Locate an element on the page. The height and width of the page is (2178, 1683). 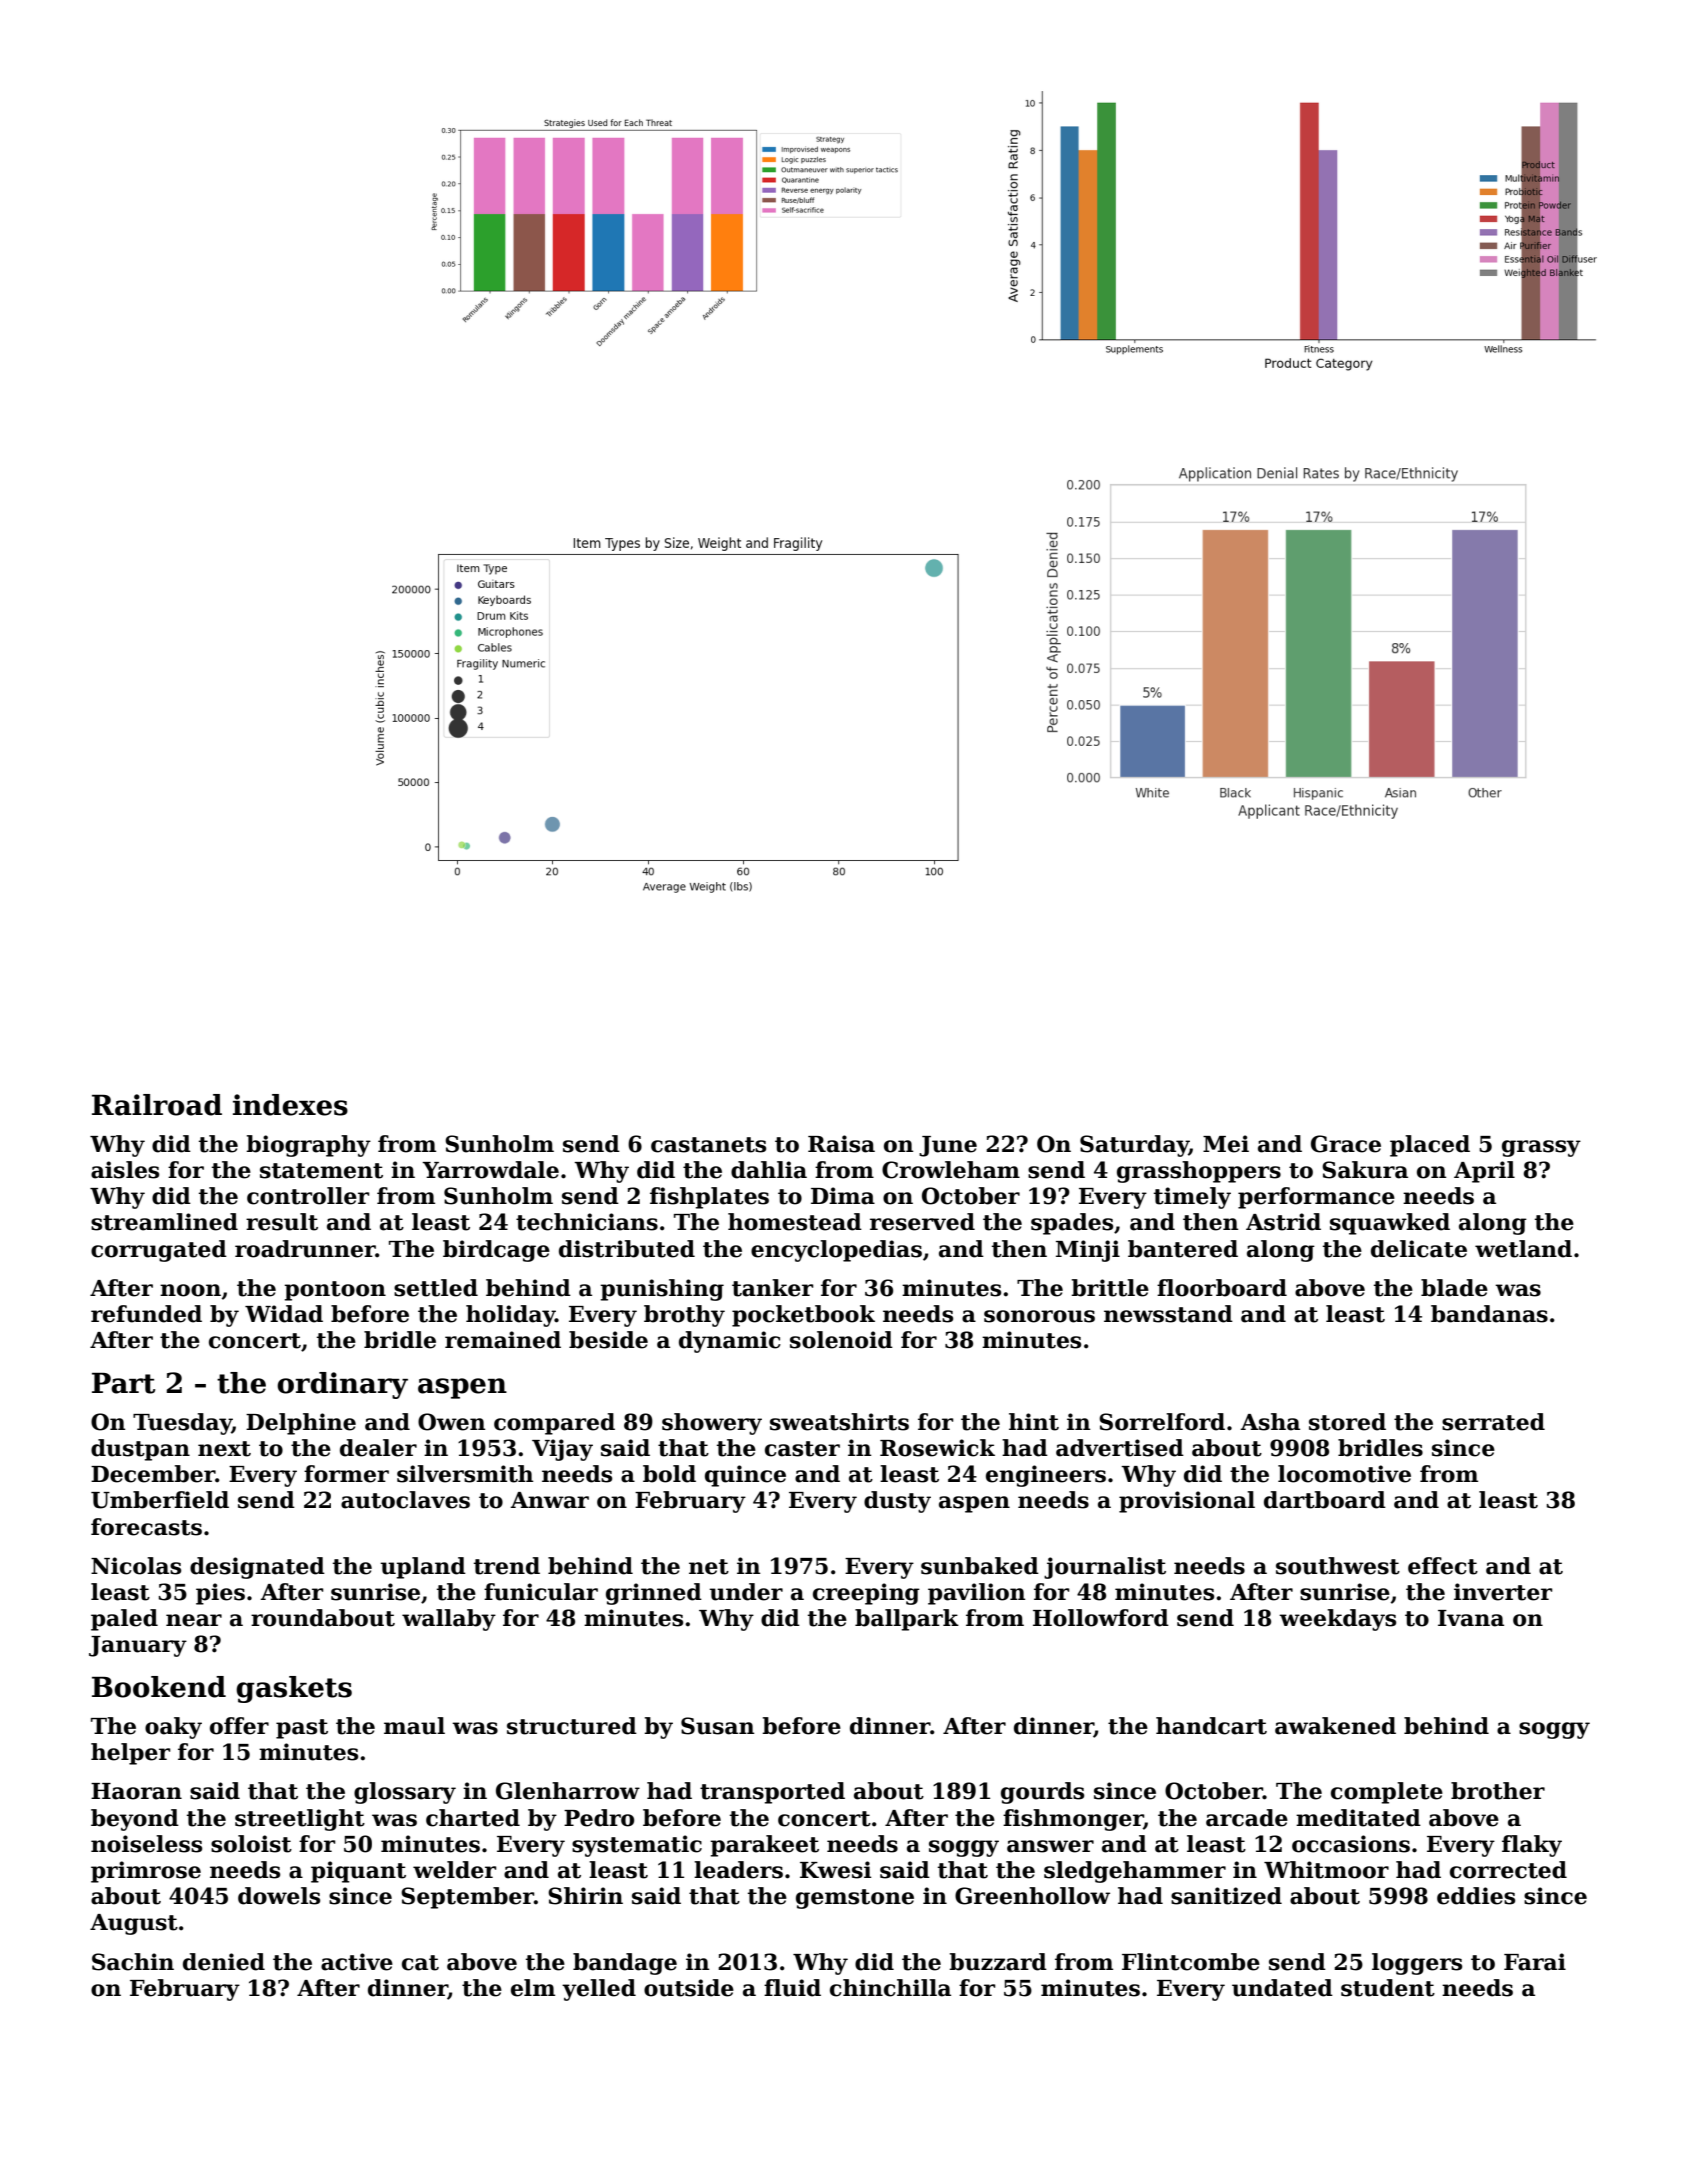
indexes is located at coordinates (290, 1105).
